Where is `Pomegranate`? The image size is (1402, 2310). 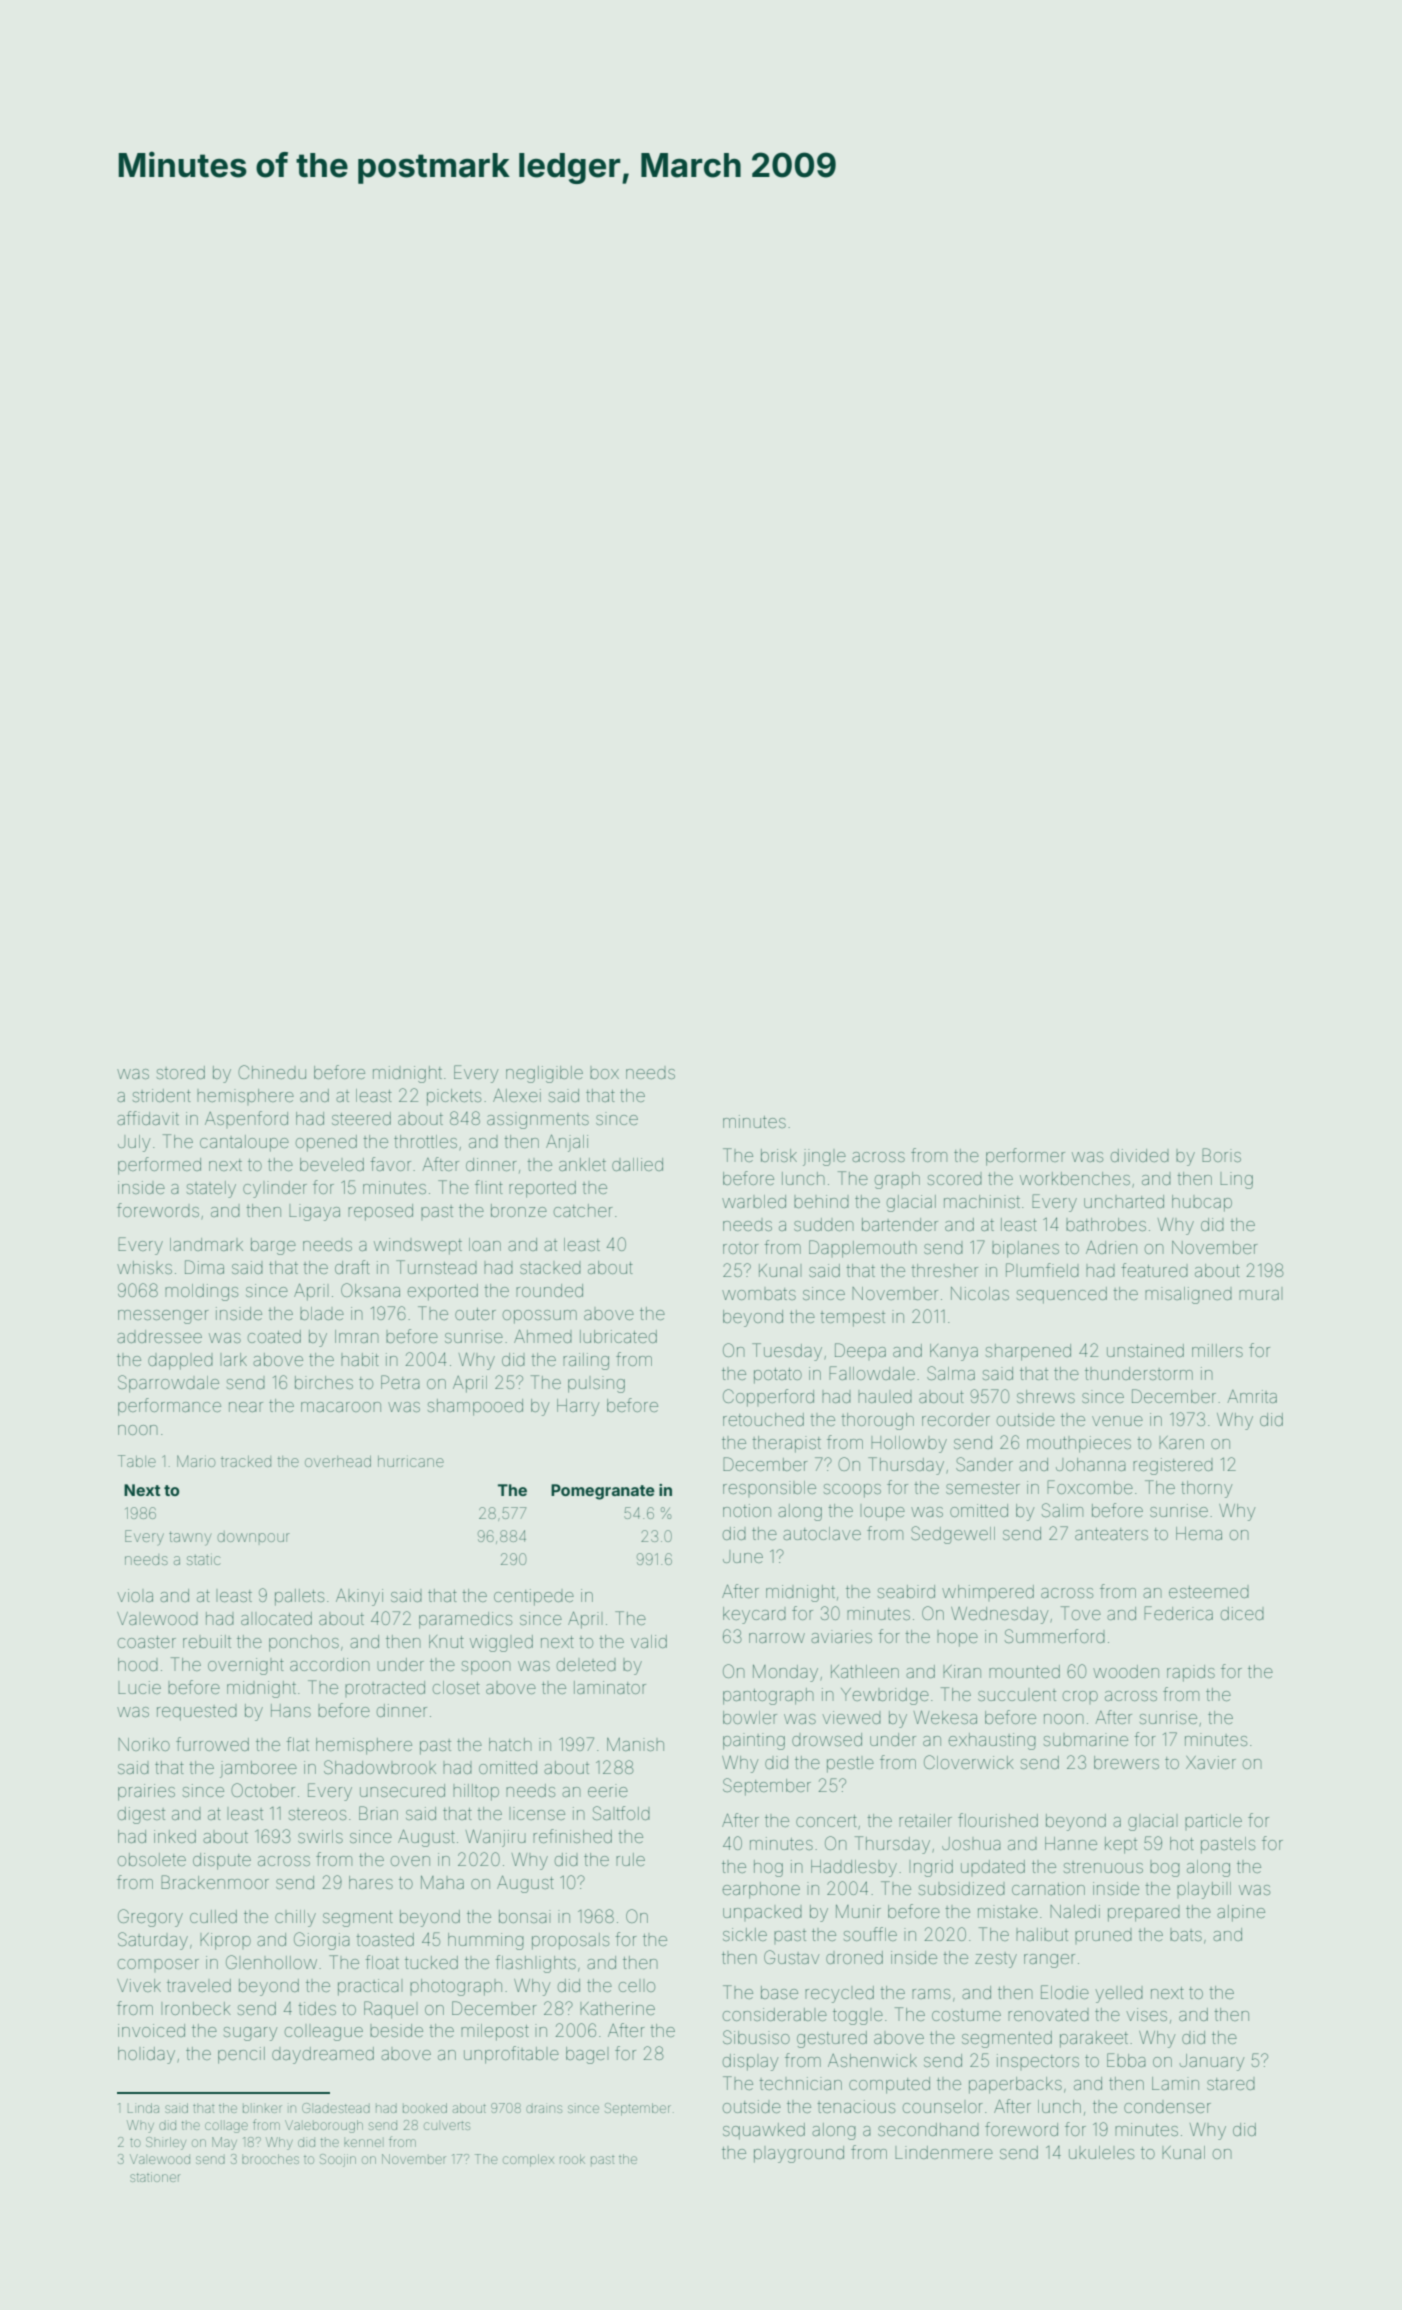 Pomegranate is located at coordinates (603, 1492).
